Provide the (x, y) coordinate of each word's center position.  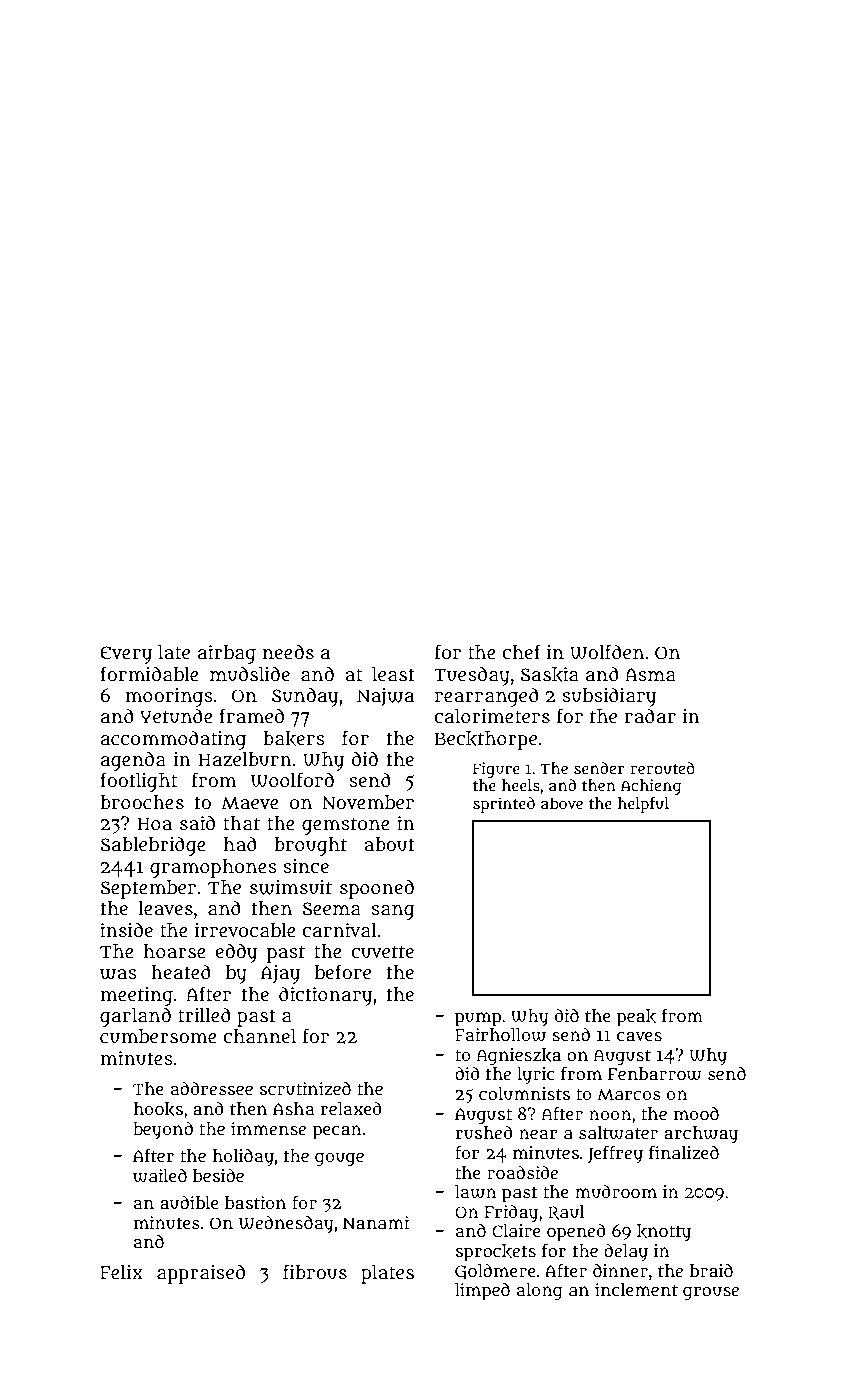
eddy (236, 953)
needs (288, 652)
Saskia (549, 675)
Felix (121, 1272)
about (389, 844)
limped (482, 1292)
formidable (149, 674)
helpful (643, 805)
